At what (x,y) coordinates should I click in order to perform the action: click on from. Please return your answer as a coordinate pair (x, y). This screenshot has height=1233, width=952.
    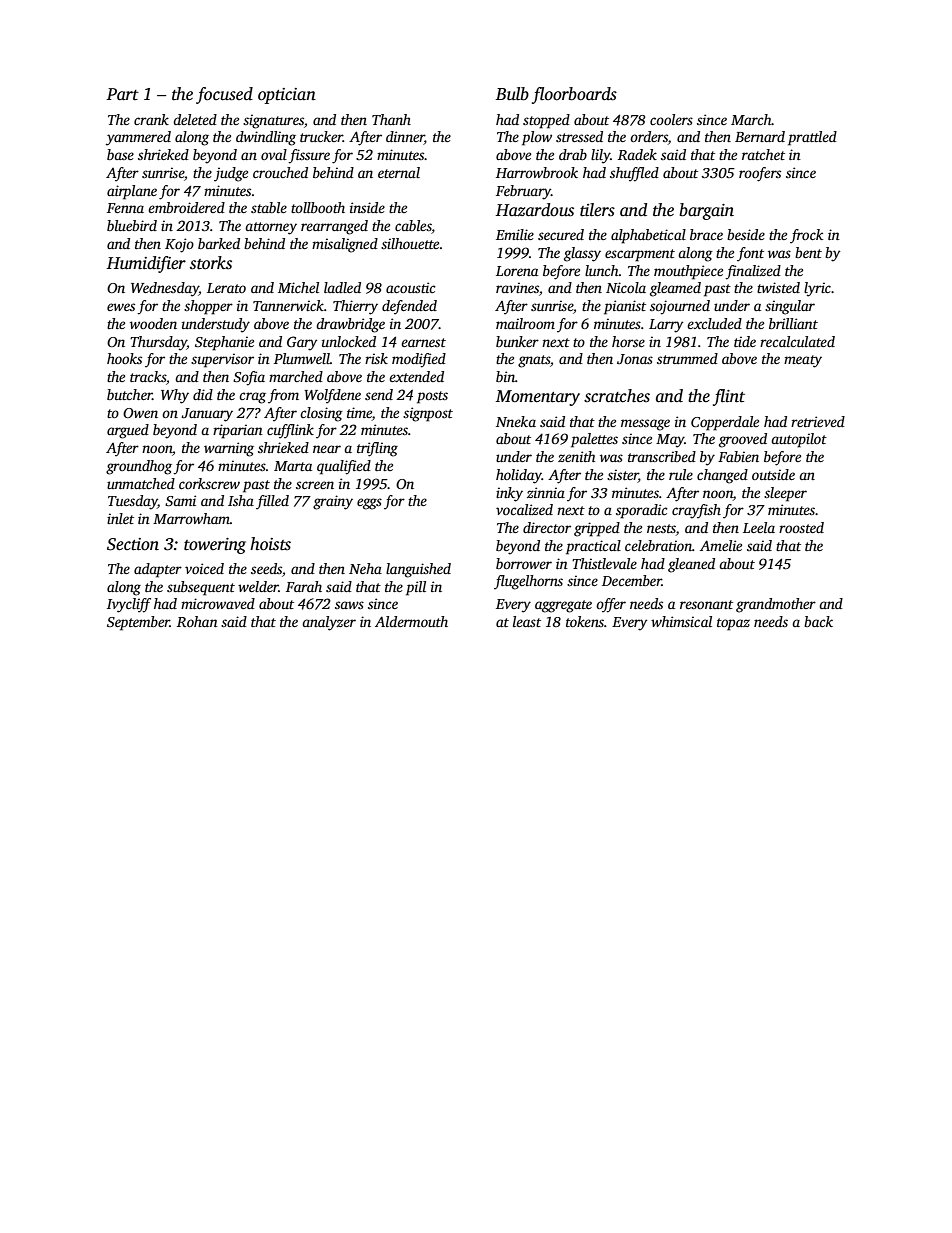
    Looking at the image, I should click on (283, 396).
